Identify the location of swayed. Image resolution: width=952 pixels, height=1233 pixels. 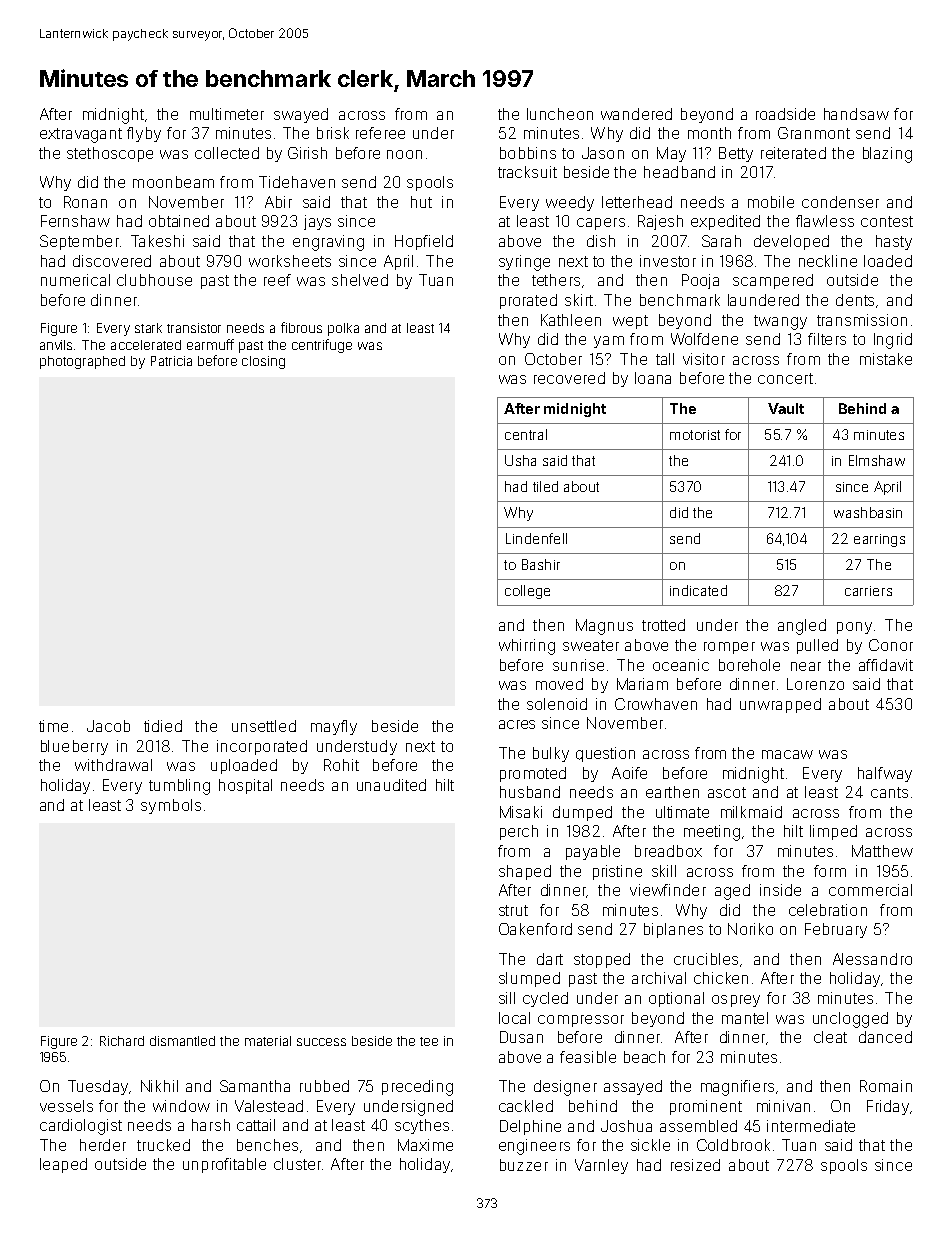
(301, 115).
